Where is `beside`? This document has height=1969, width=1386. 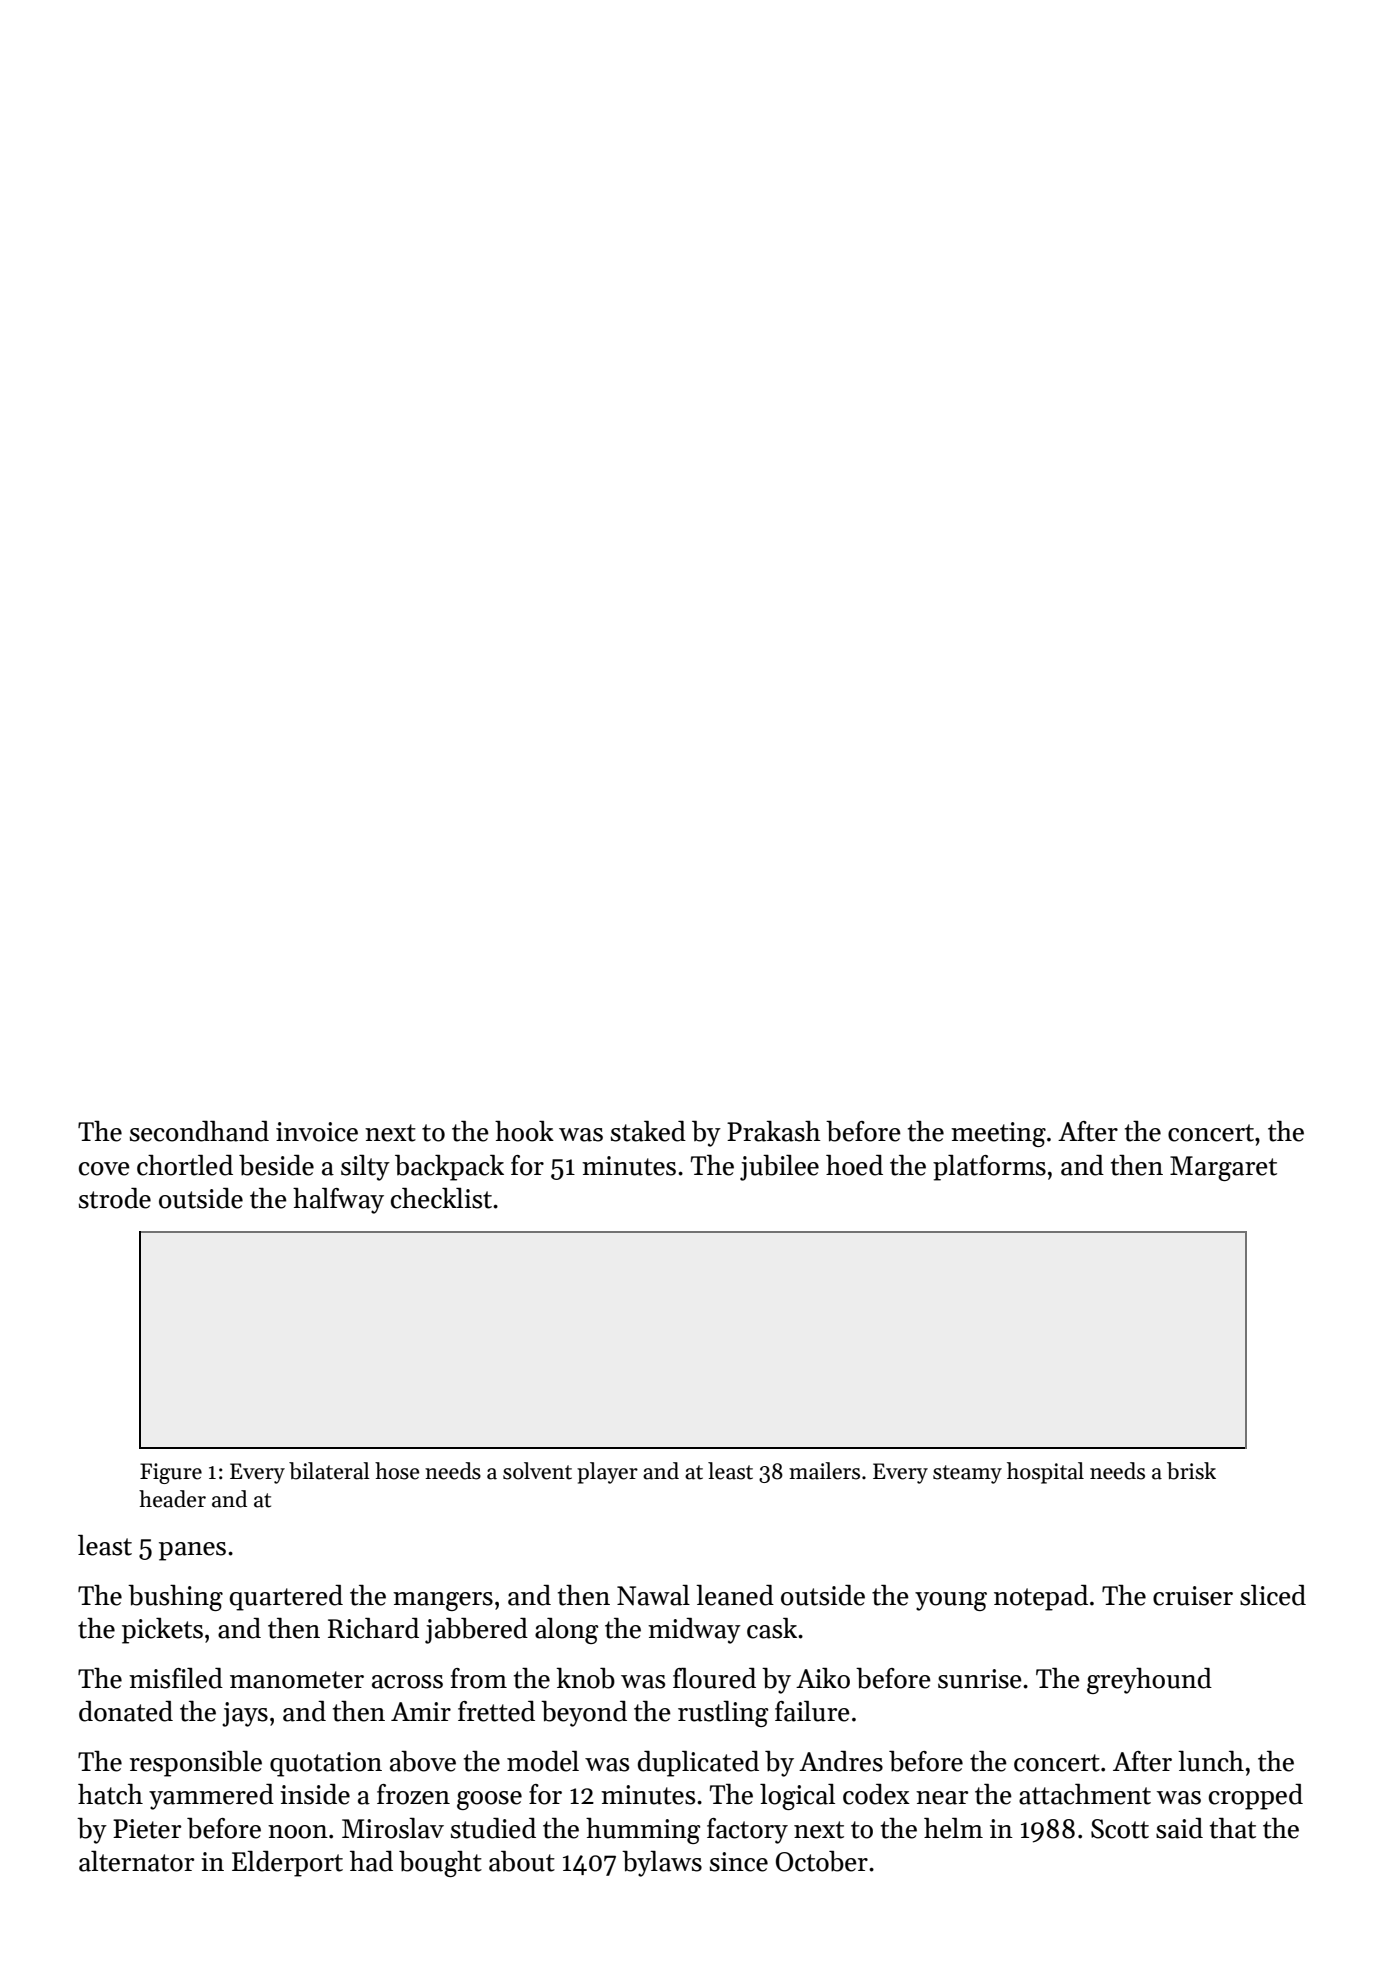
beside is located at coordinates (276, 1165).
